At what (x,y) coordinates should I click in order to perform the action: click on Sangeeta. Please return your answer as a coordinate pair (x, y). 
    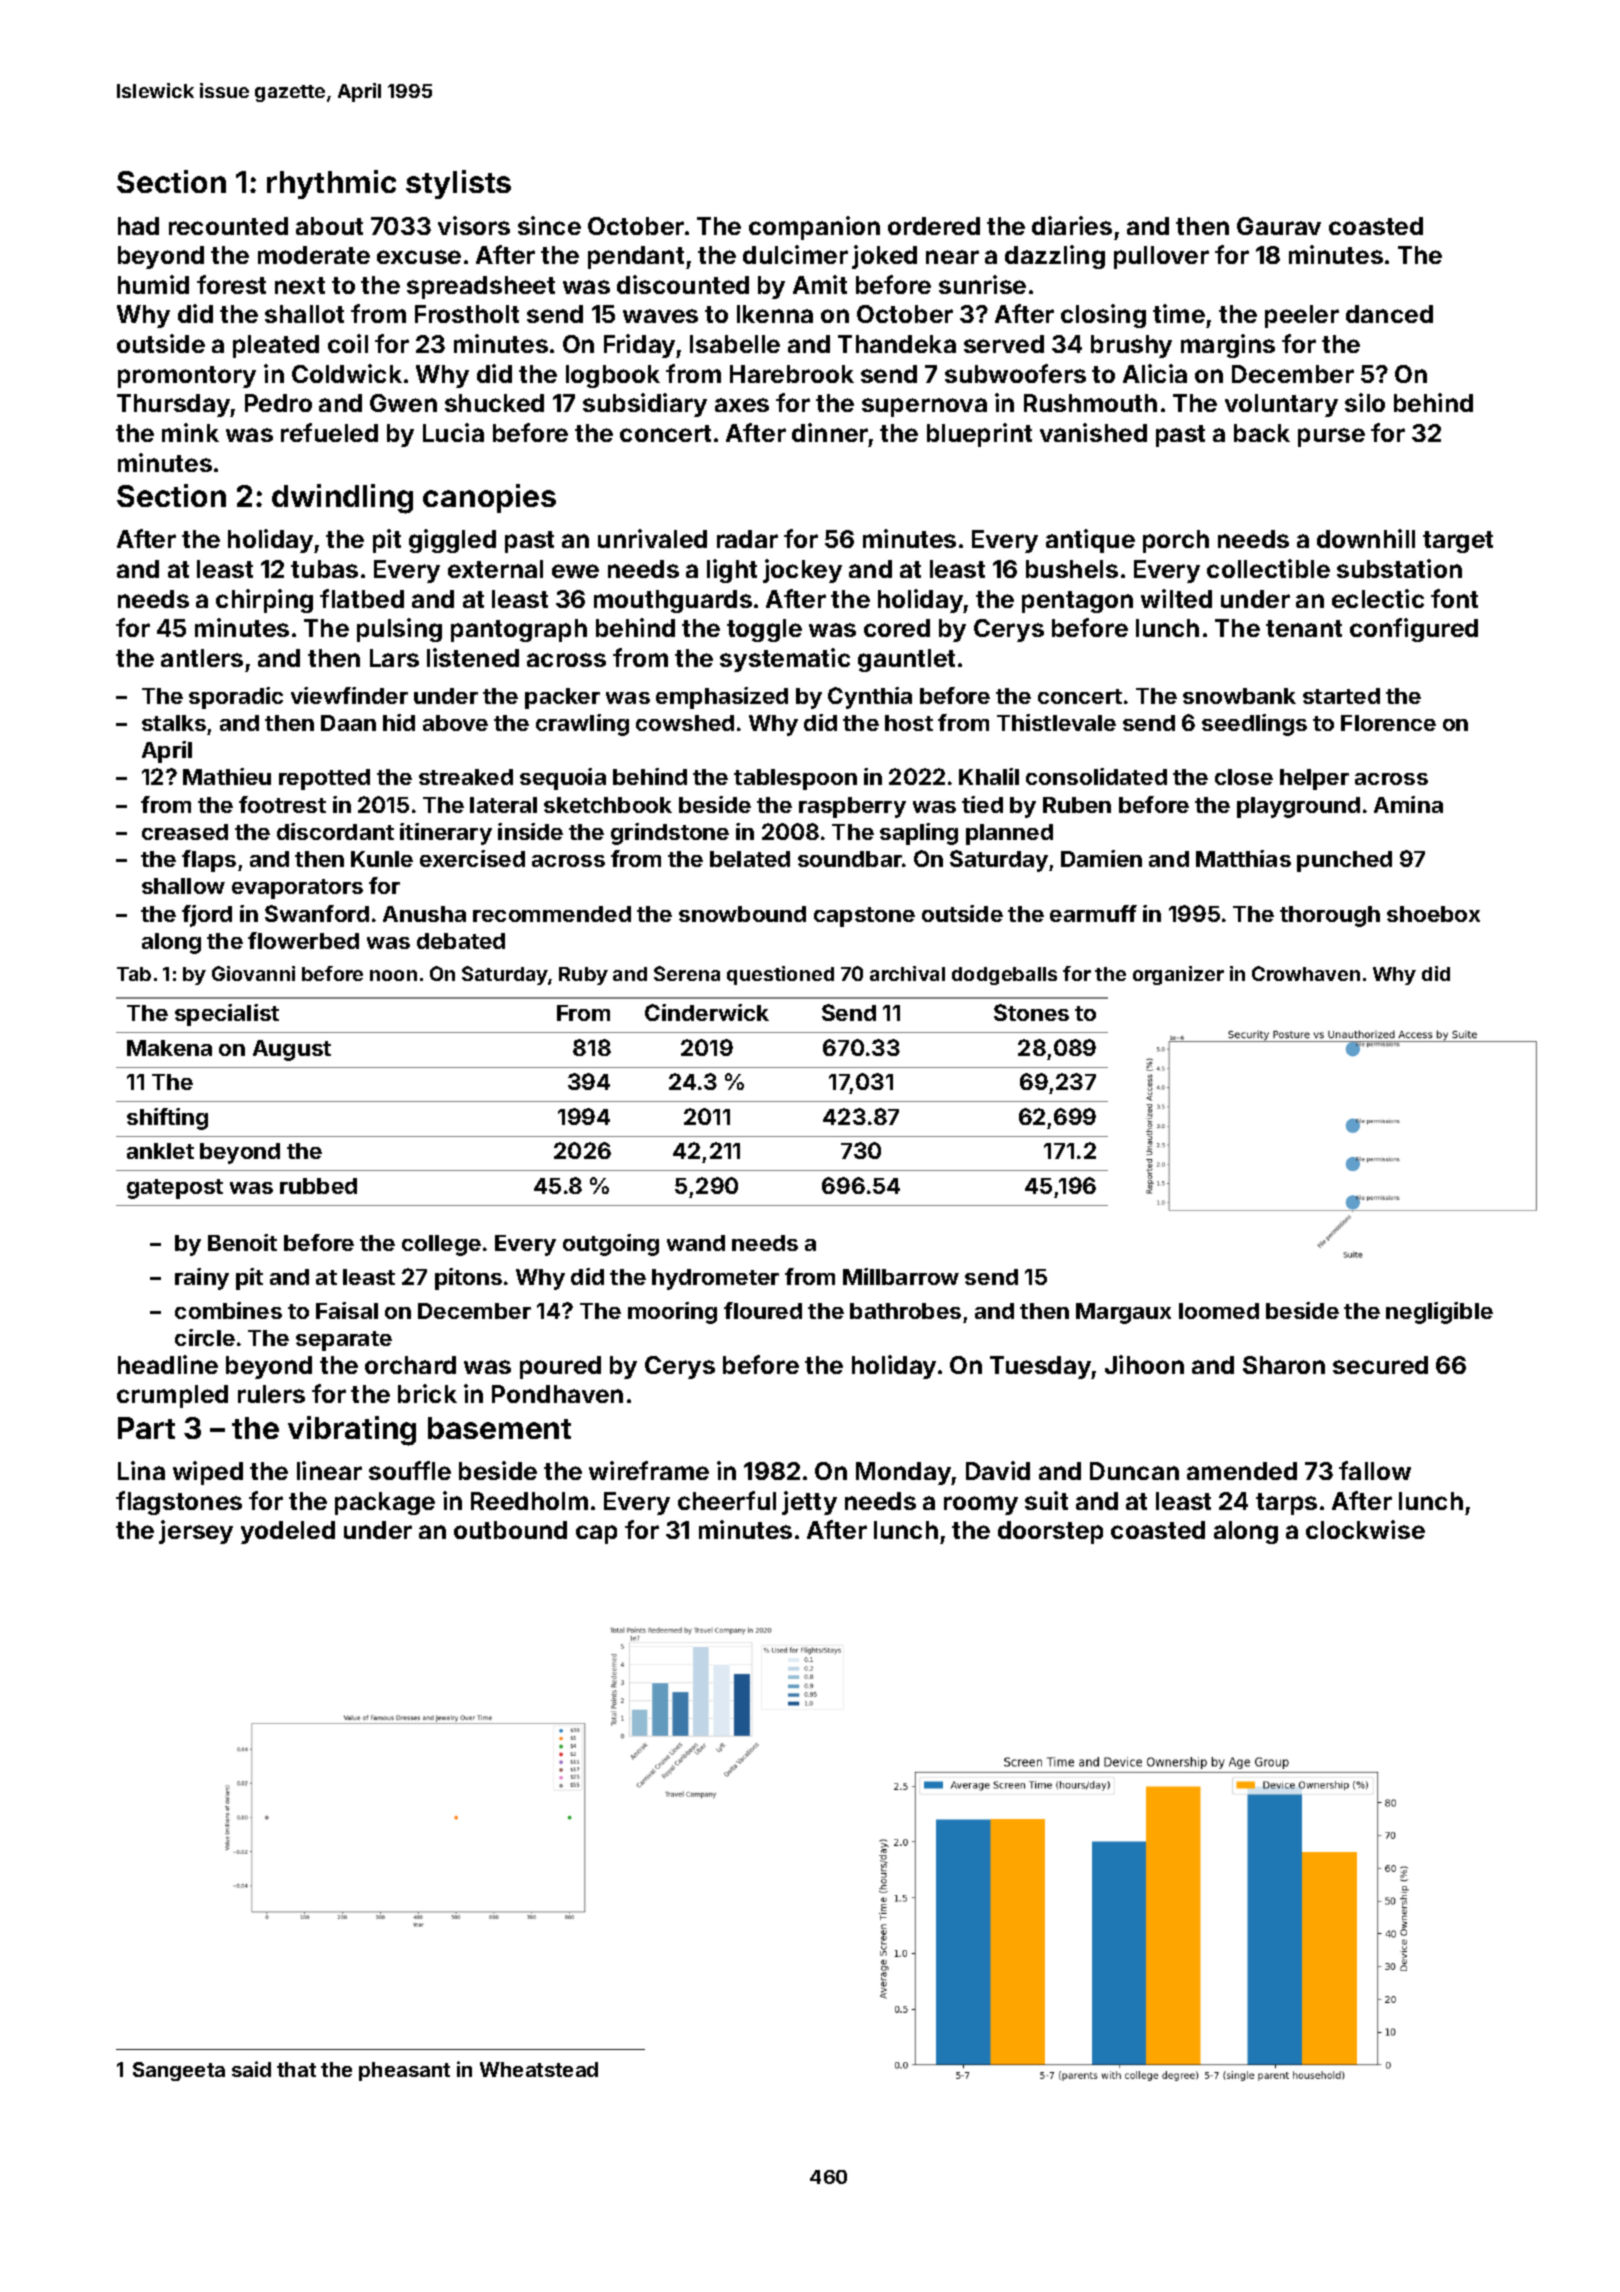
    Looking at the image, I should click on (179, 2071).
